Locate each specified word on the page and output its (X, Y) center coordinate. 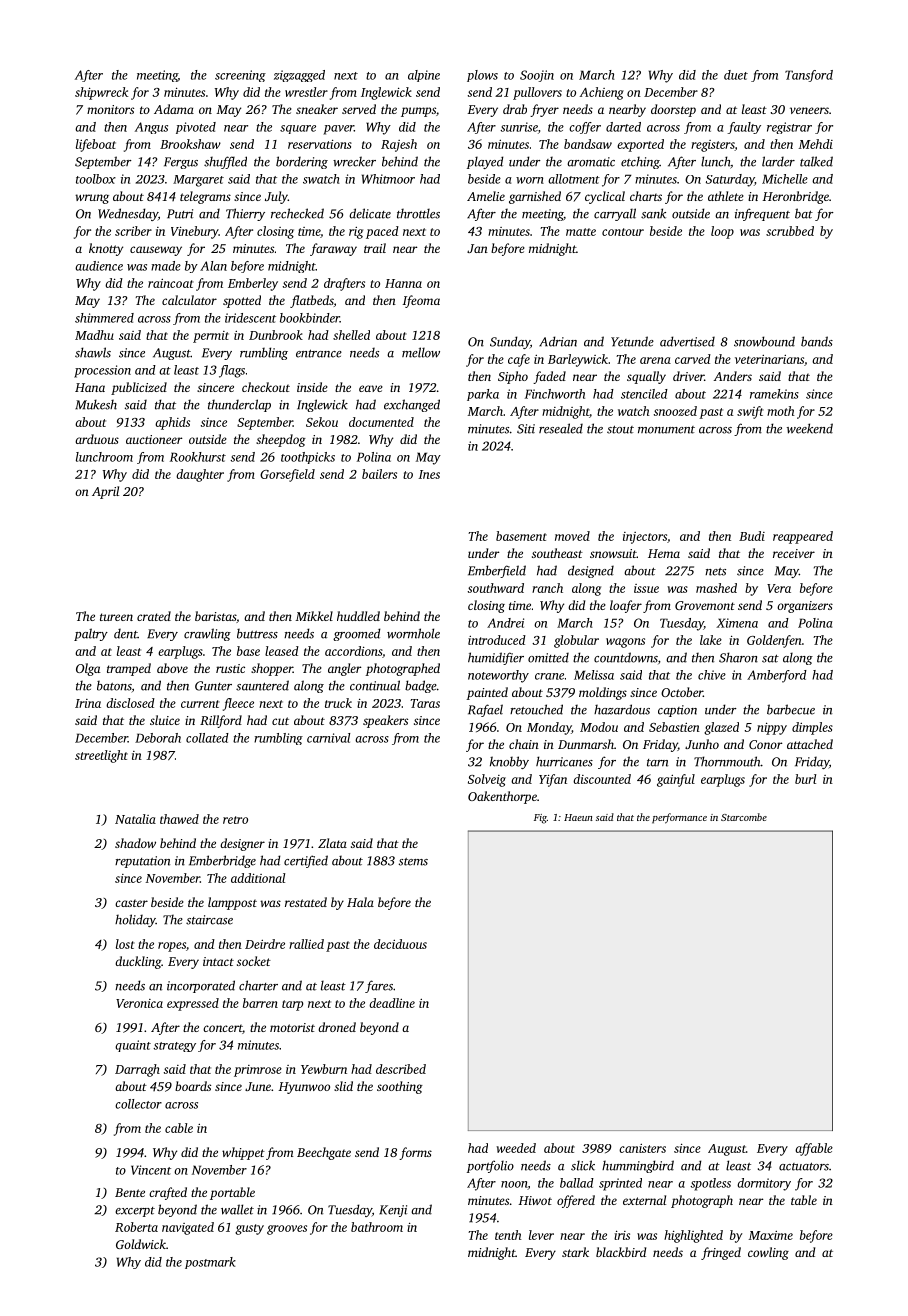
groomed (357, 634)
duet (736, 75)
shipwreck (101, 93)
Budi (752, 536)
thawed (179, 819)
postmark (210, 1263)
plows (482, 76)
